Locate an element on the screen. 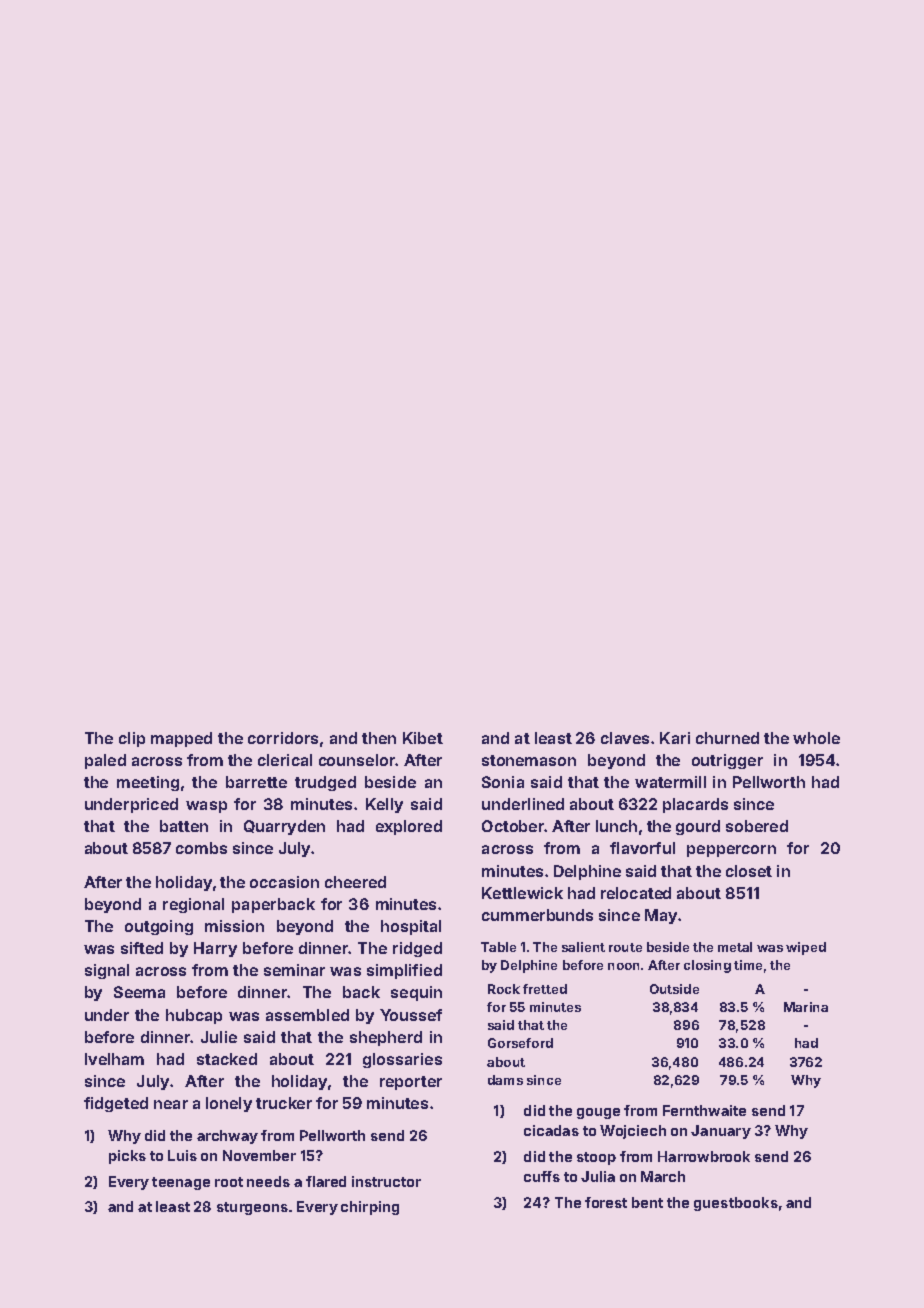  Fernthwaite is located at coordinates (704, 1110).
